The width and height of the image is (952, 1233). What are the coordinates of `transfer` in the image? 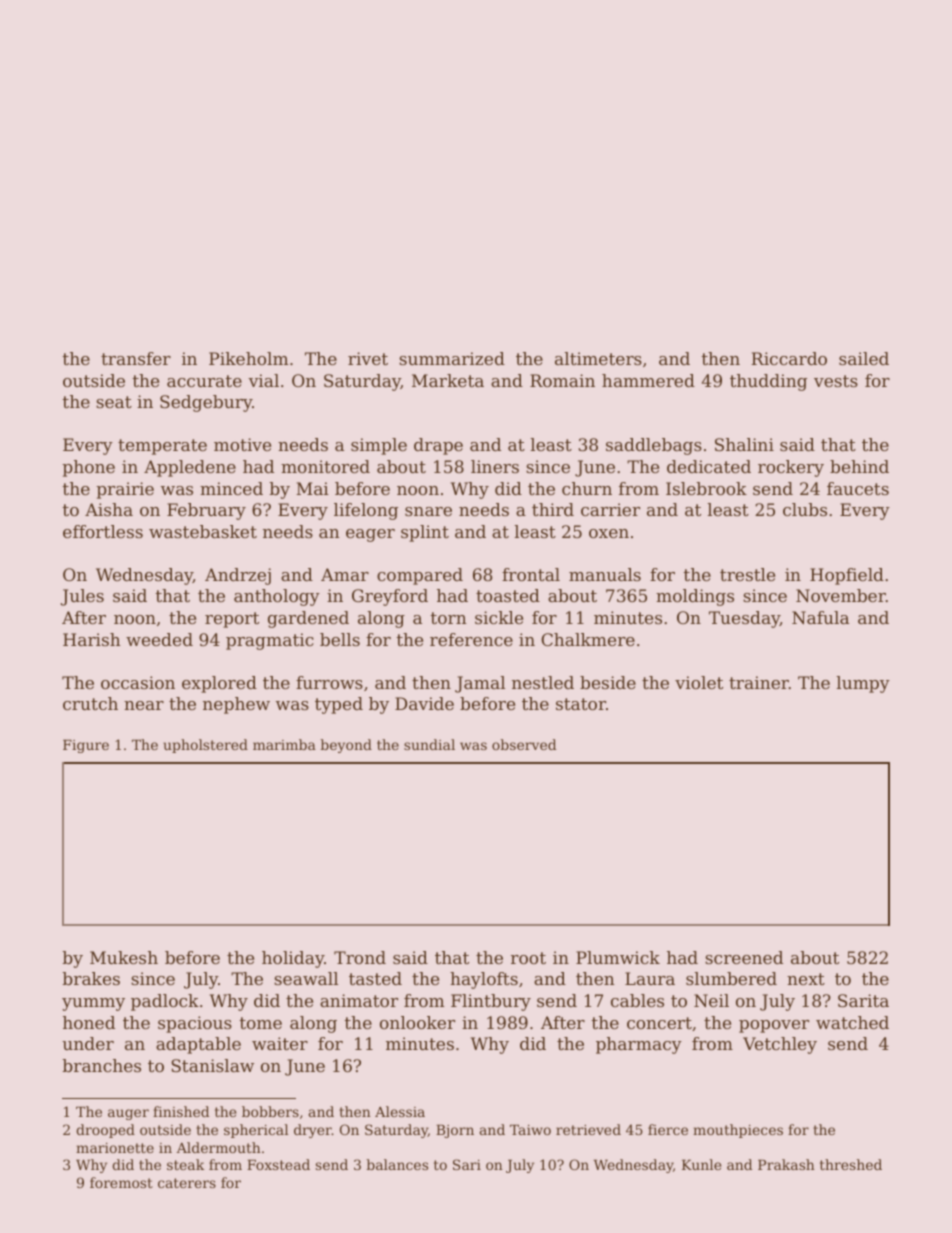 It's located at (136, 358).
